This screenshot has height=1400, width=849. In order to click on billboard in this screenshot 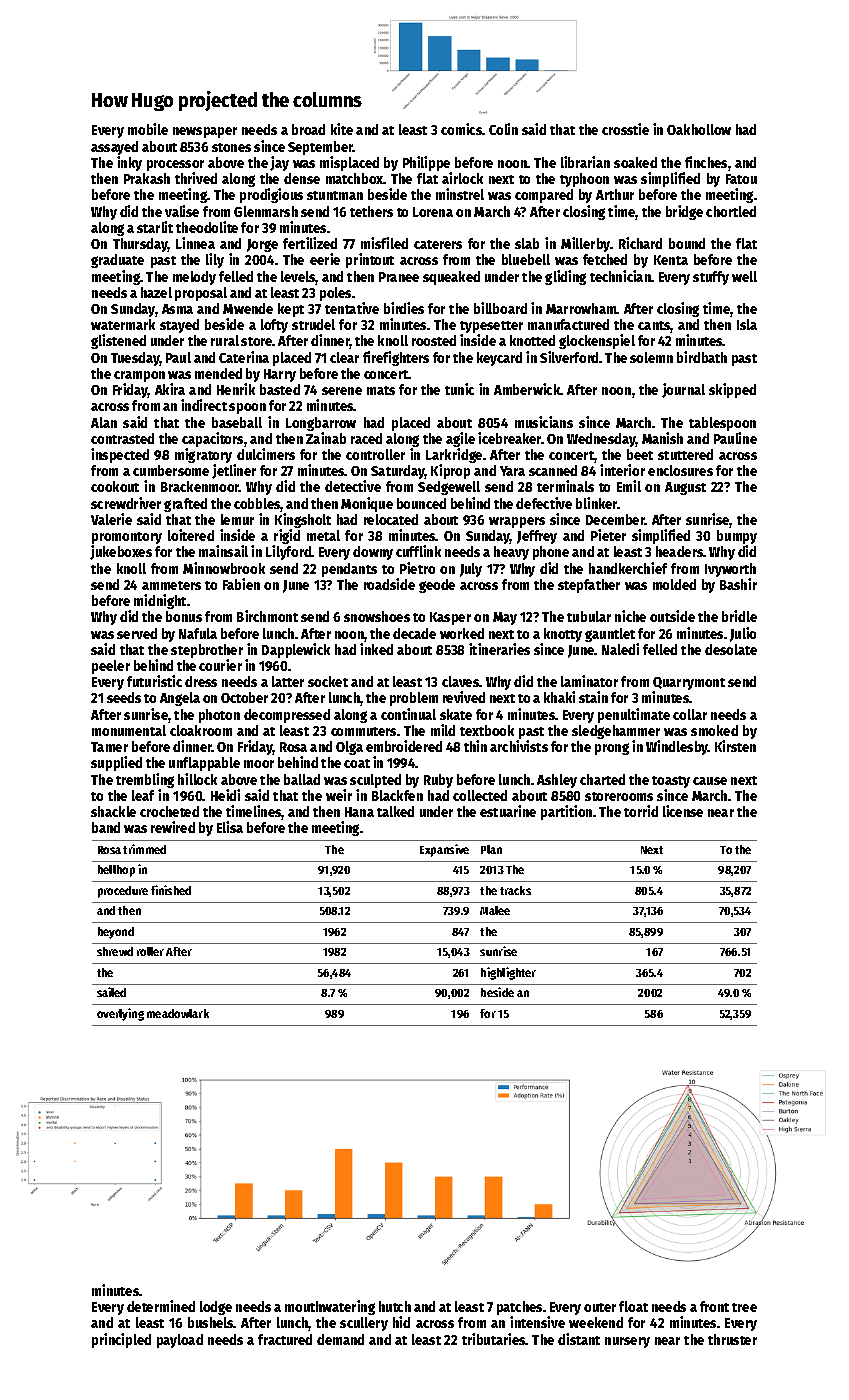, I will do `click(500, 308)`.
